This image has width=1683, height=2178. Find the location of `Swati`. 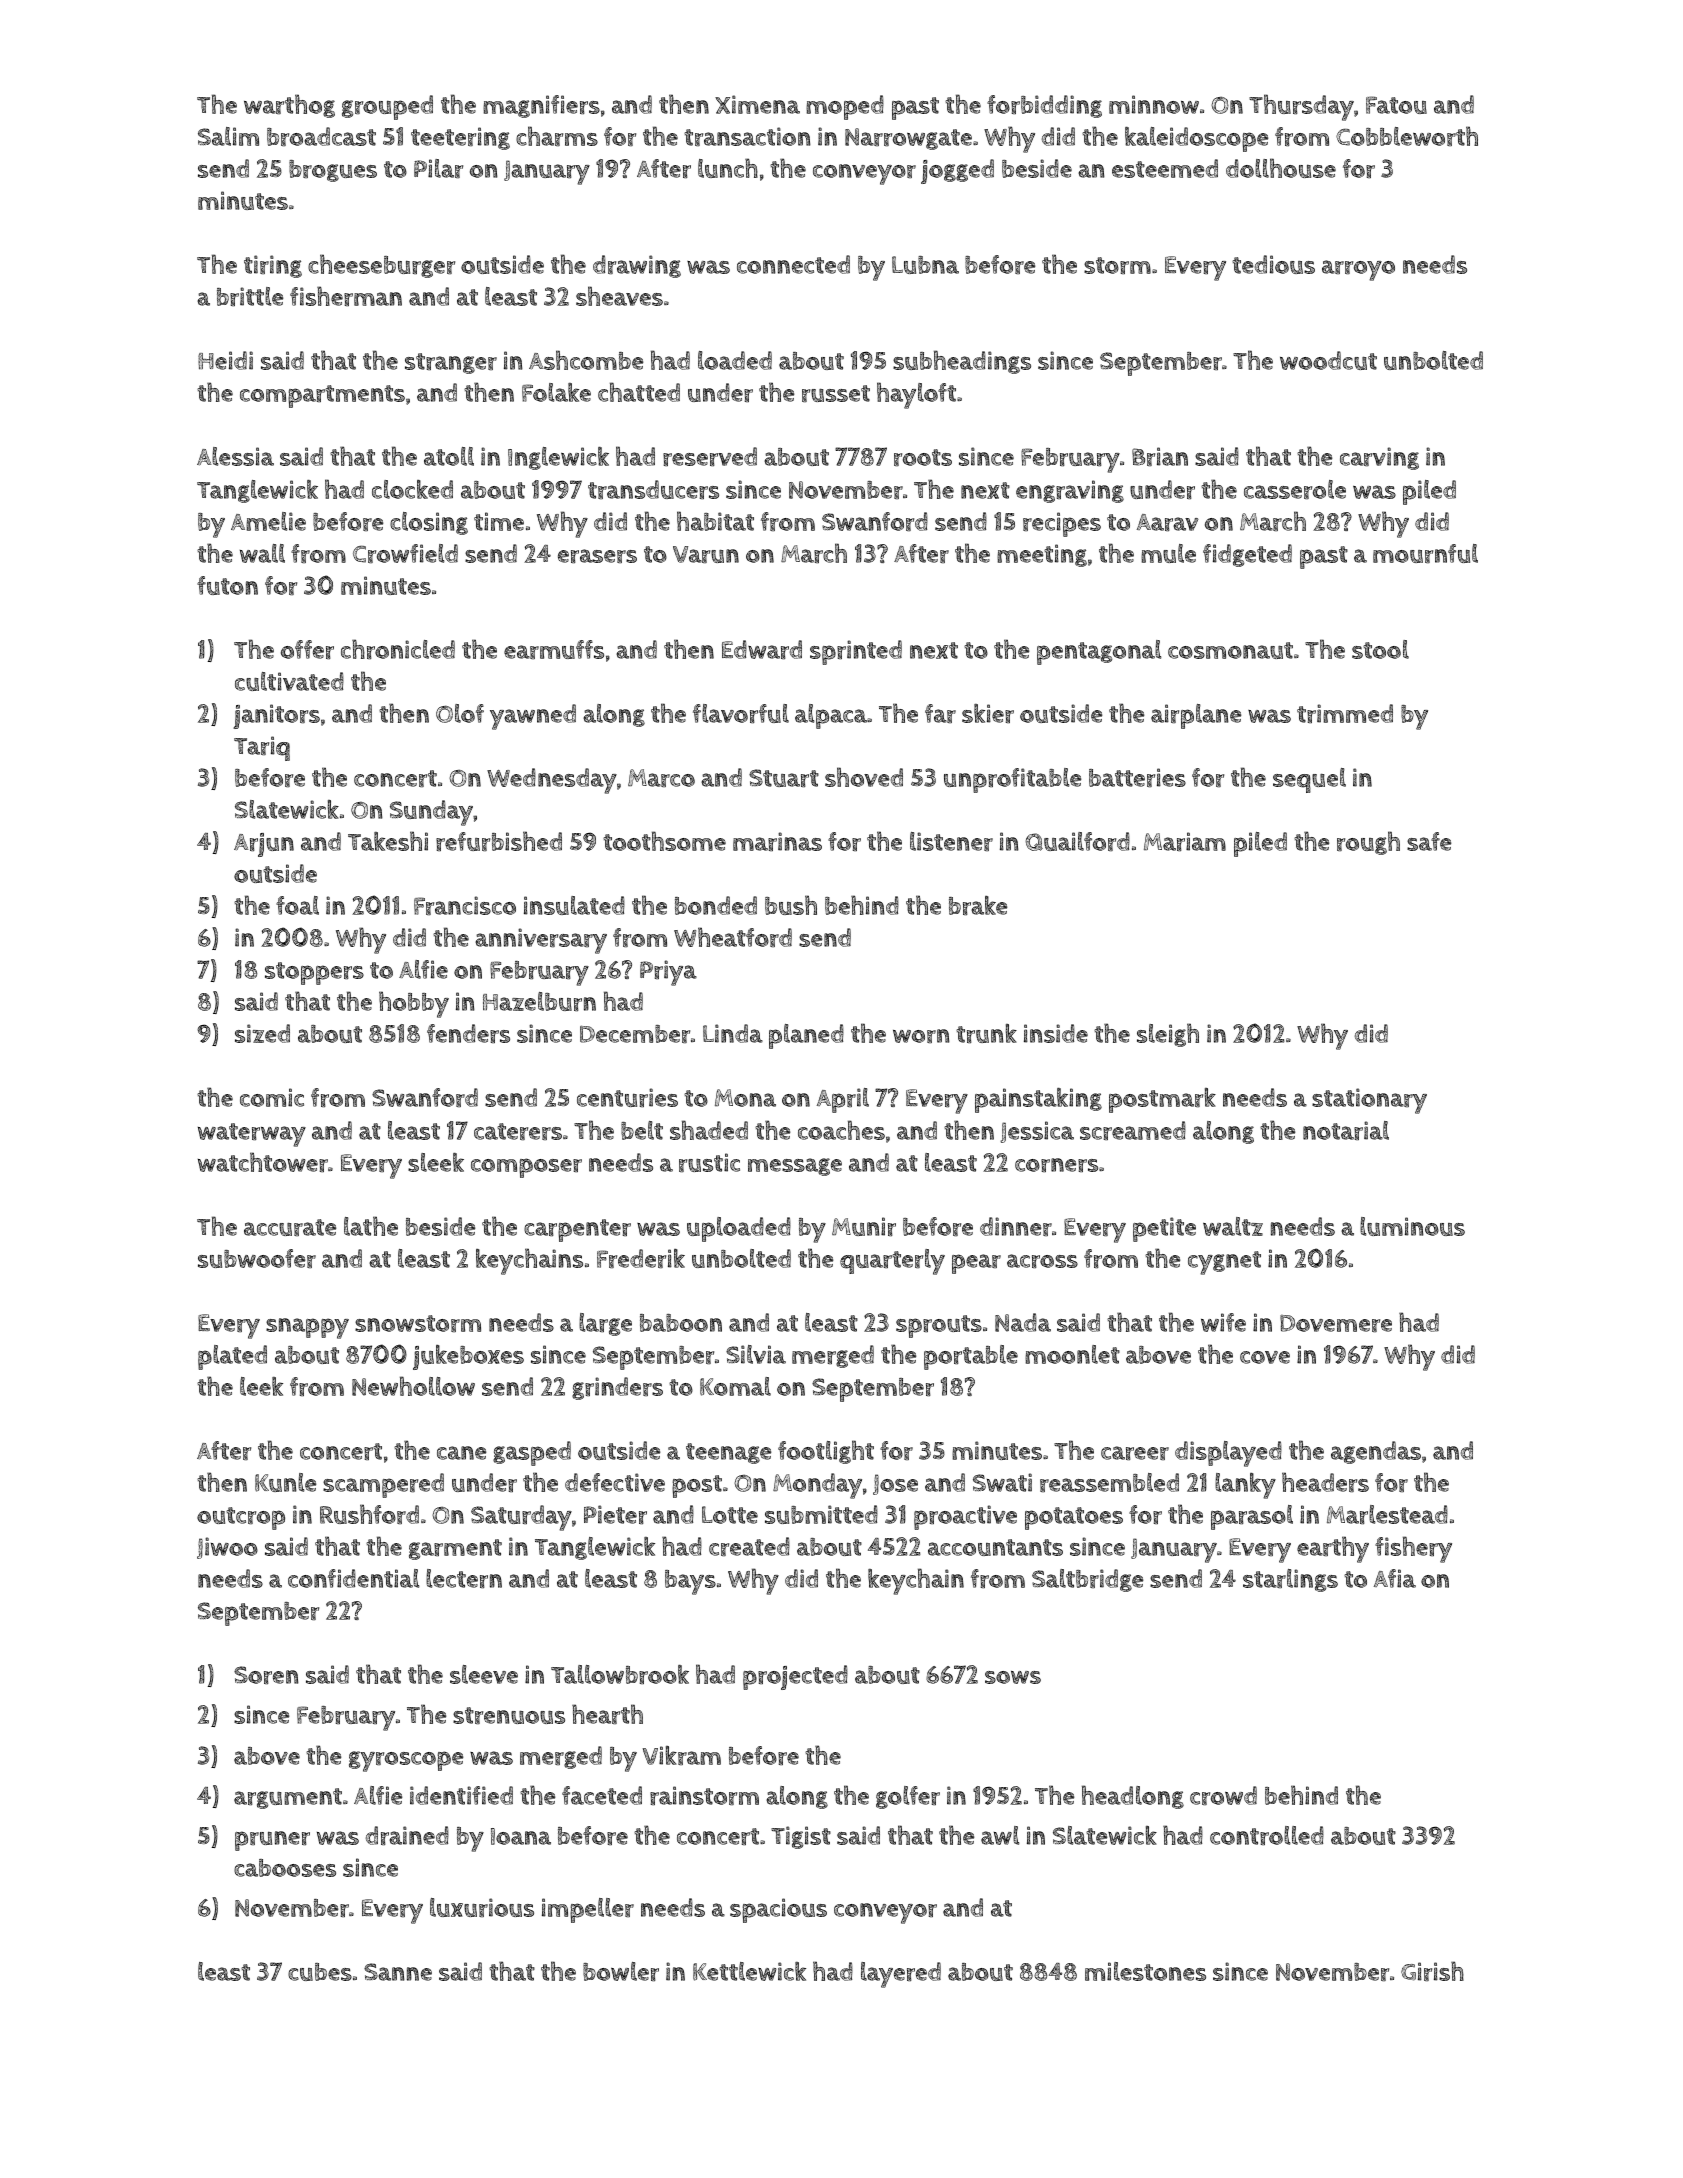

Swati is located at coordinates (1002, 1482).
